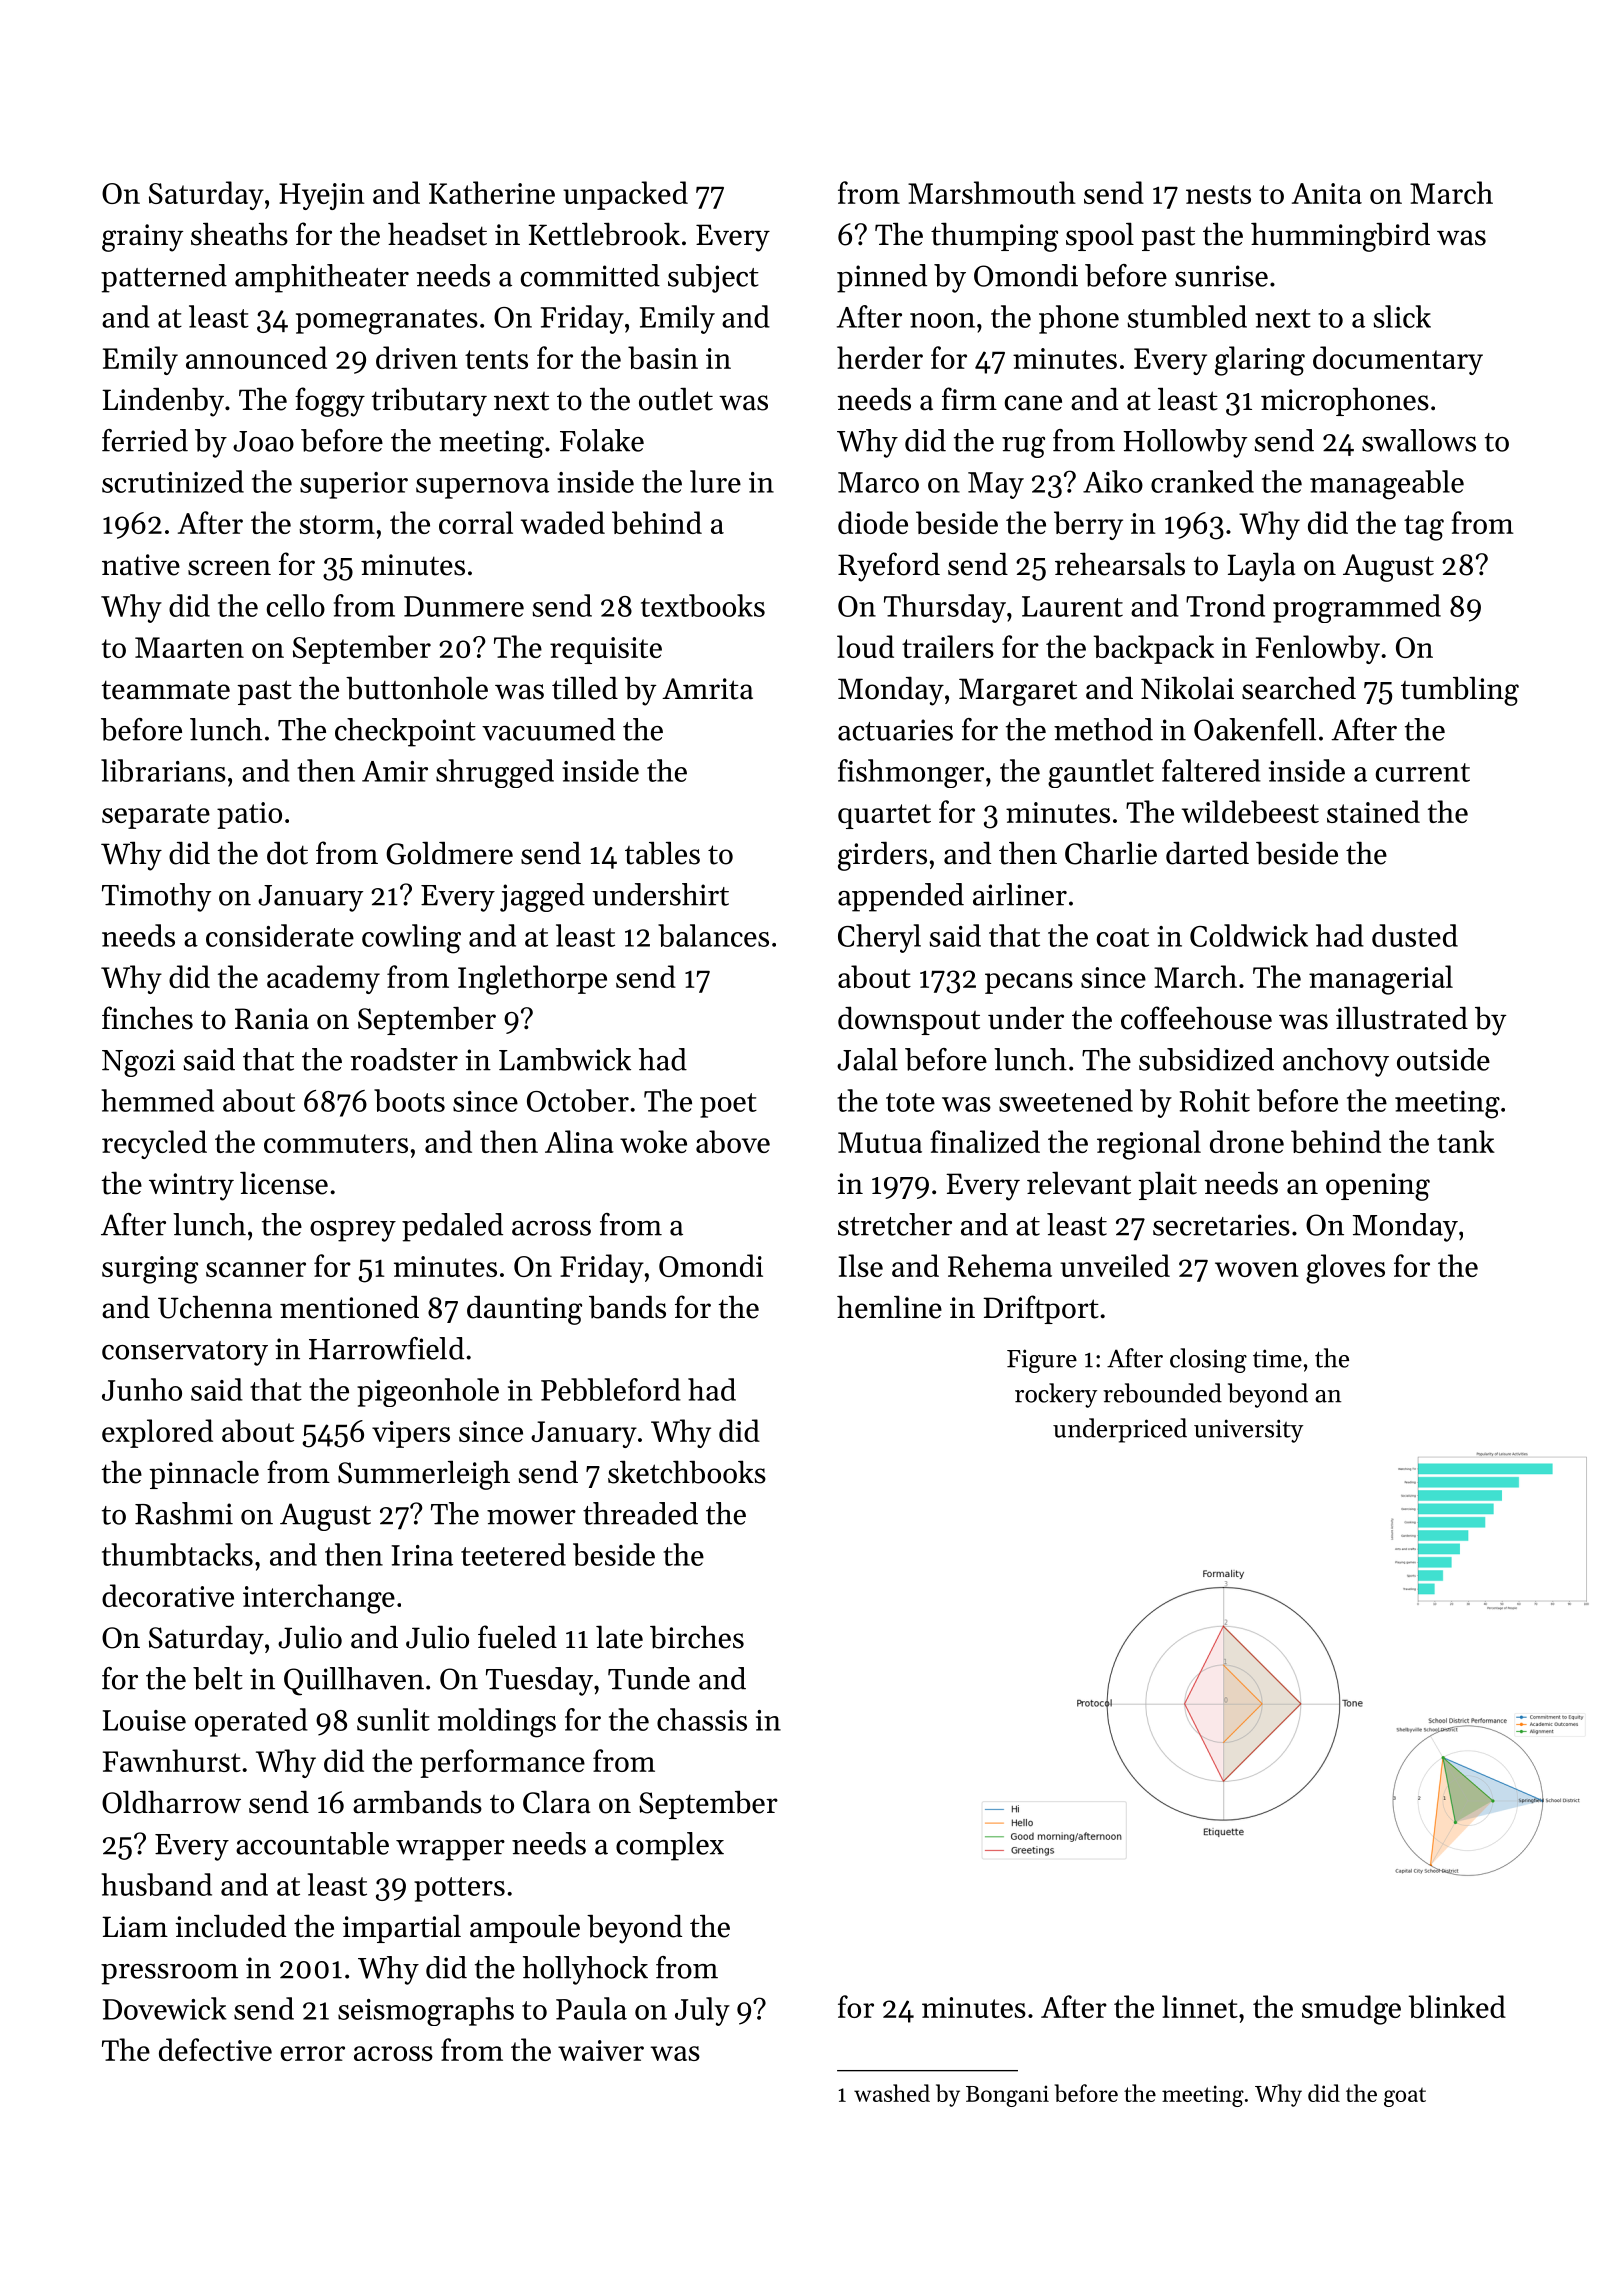 This document has width=1620, height=2292. Describe the element at coordinates (417, 688) in the document. I see `buttonhole` at that location.
